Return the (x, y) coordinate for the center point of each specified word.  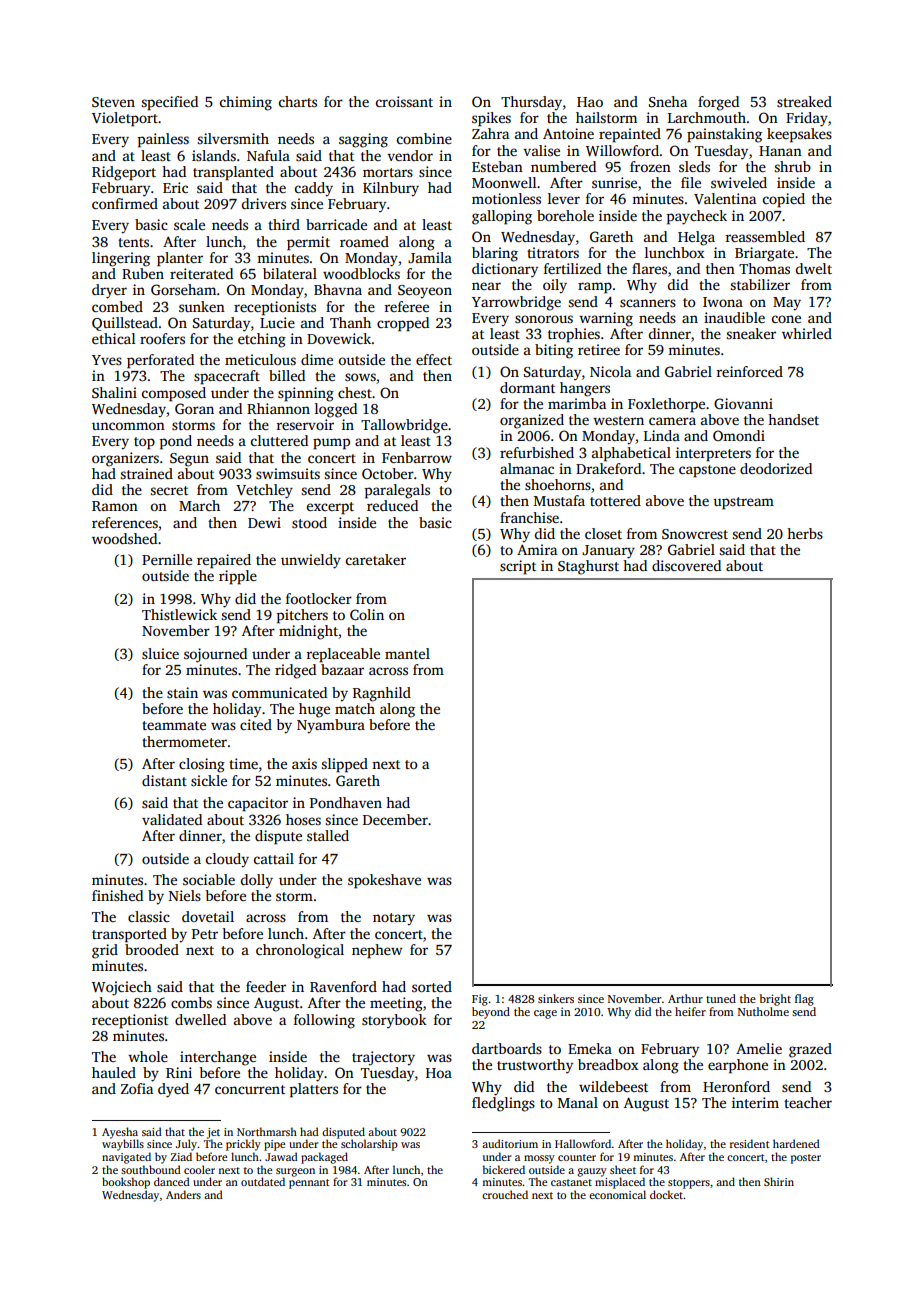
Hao (590, 102)
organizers (125, 459)
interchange (218, 1058)
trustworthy (535, 1066)
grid (105, 951)
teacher (808, 1102)
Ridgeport (124, 173)
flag (804, 1000)
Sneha (668, 101)
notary (394, 919)
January (608, 552)
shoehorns (558, 484)
